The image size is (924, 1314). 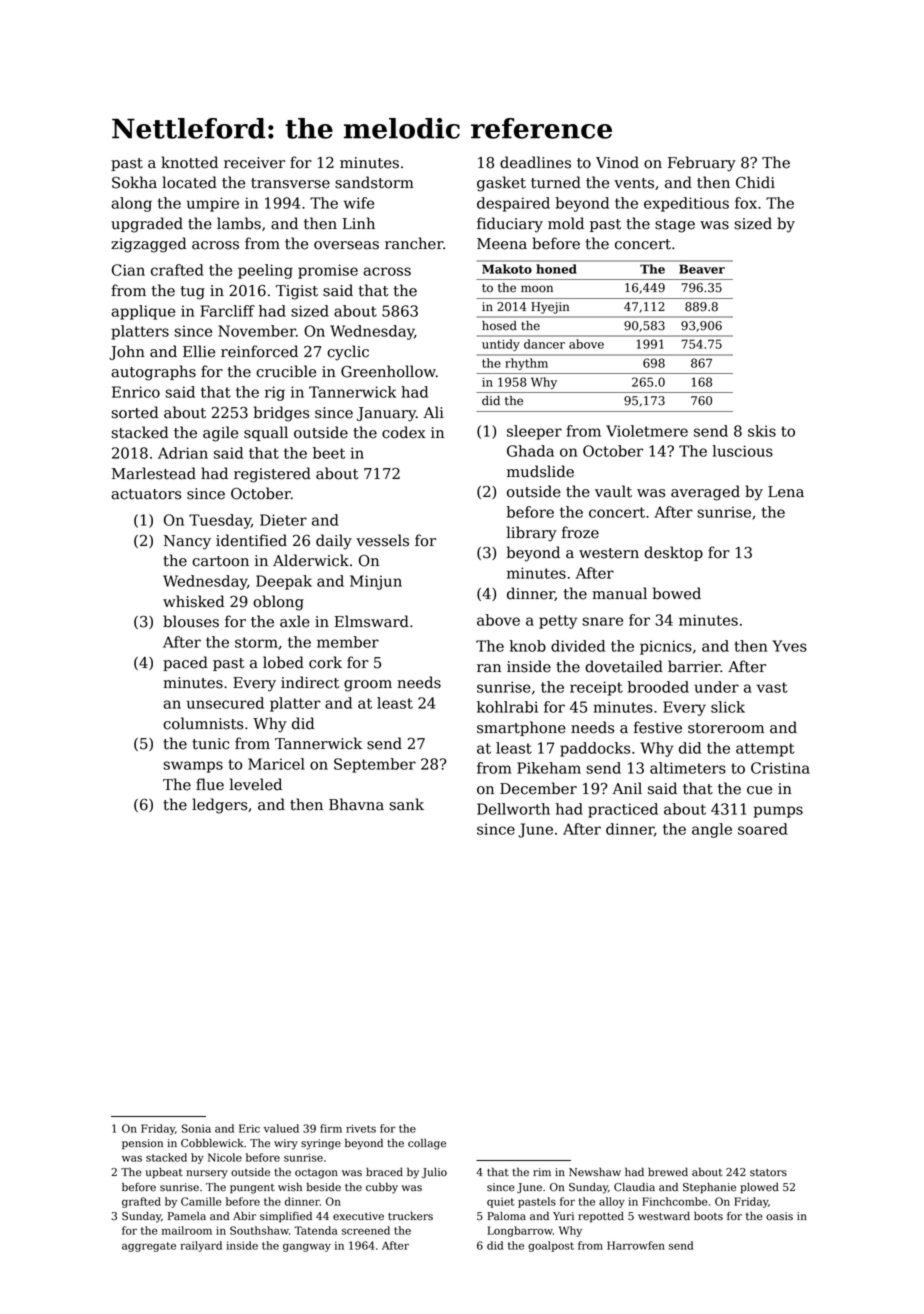 What do you see at coordinates (712, 830) in the screenshot?
I see `angle` at bounding box center [712, 830].
